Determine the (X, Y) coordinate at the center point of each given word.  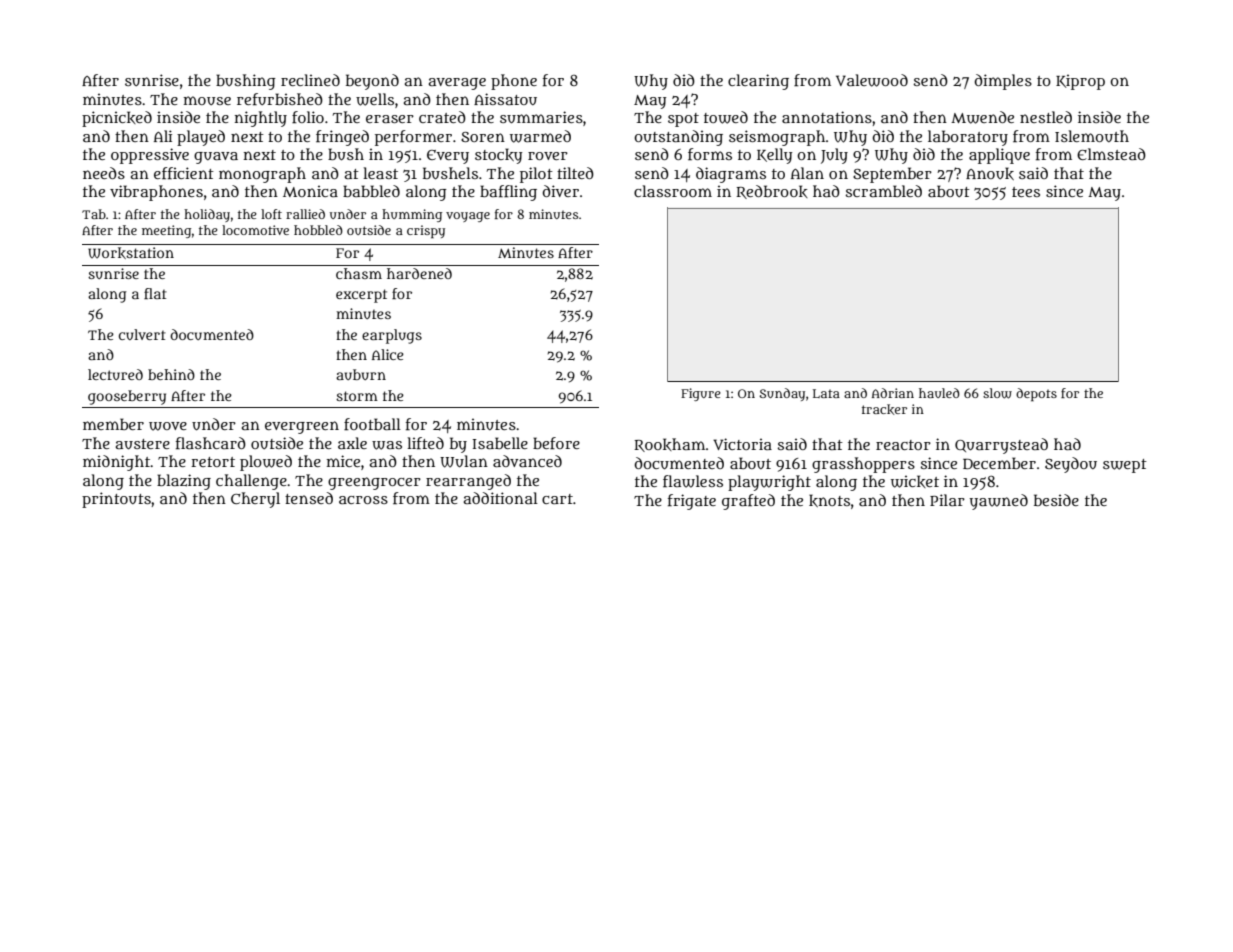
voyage (468, 217)
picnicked (117, 119)
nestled (1046, 117)
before (556, 443)
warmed (540, 136)
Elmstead (1111, 154)
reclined (310, 80)
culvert (142, 334)
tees (1026, 192)
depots (1036, 395)
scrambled (883, 191)
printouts (116, 500)
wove (168, 426)
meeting (166, 231)
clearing (758, 82)
